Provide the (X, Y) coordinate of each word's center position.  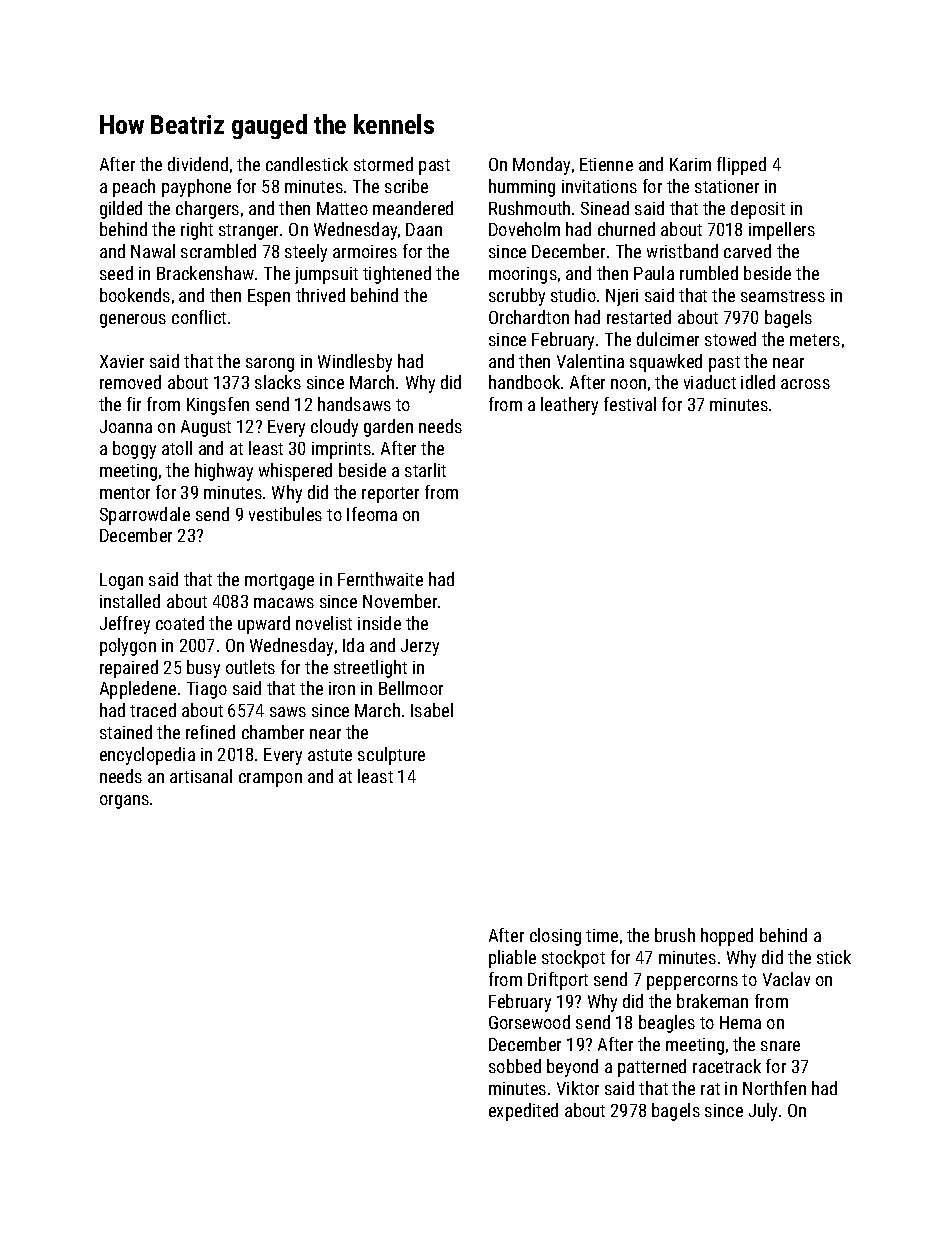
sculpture (391, 756)
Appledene (138, 690)
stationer (727, 186)
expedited (523, 1112)
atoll (177, 448)
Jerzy (420, 647)
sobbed (515, 1066)
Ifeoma (372, 514)
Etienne (606, 164)
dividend (198, 164)
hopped (727, 937)
